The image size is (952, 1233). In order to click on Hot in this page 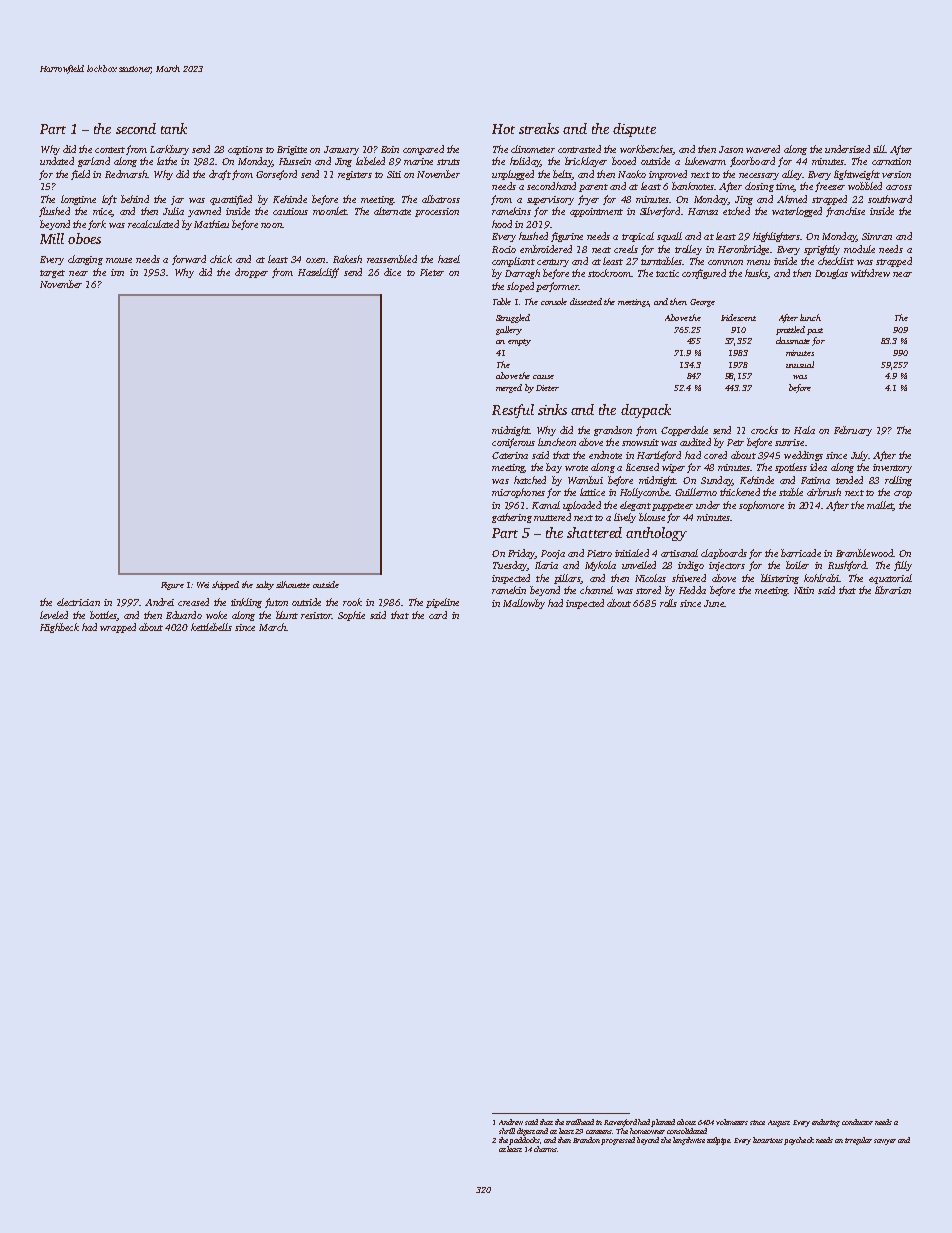, I will do `click(503, 129)`.
